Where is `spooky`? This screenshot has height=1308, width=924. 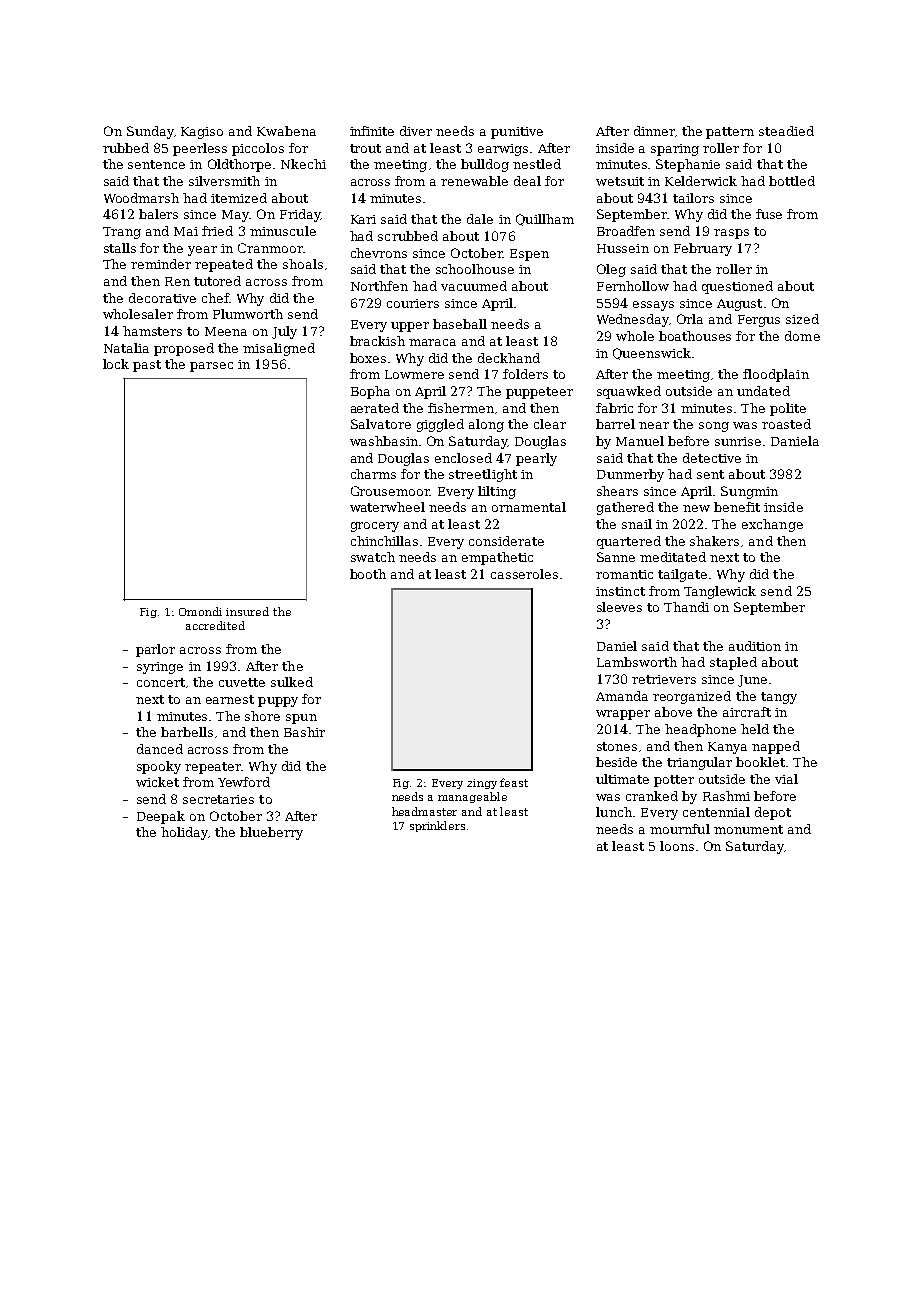
spooky is located at coordinates (159, 767).
